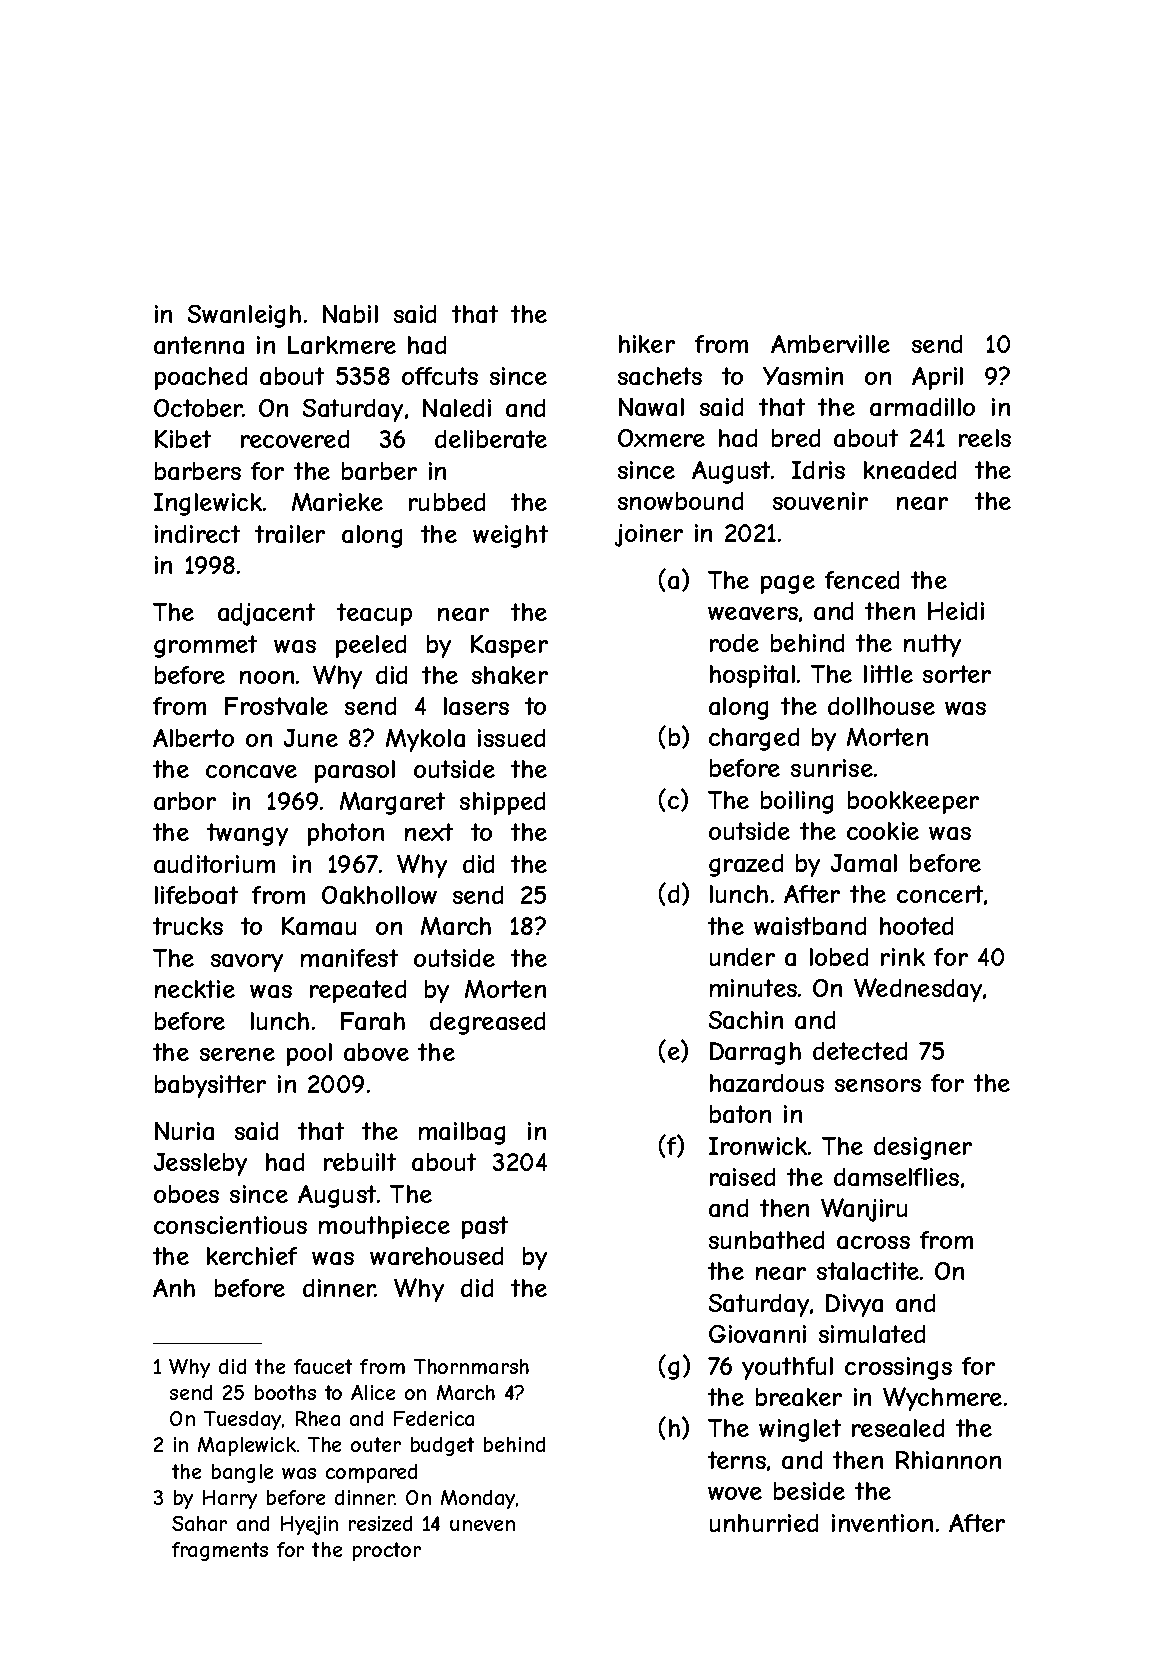 The image size is (1165, 1654). What do you see at coordinates (957, 674) in the image?
I see `sorter` at bounding box center [957, 674].
